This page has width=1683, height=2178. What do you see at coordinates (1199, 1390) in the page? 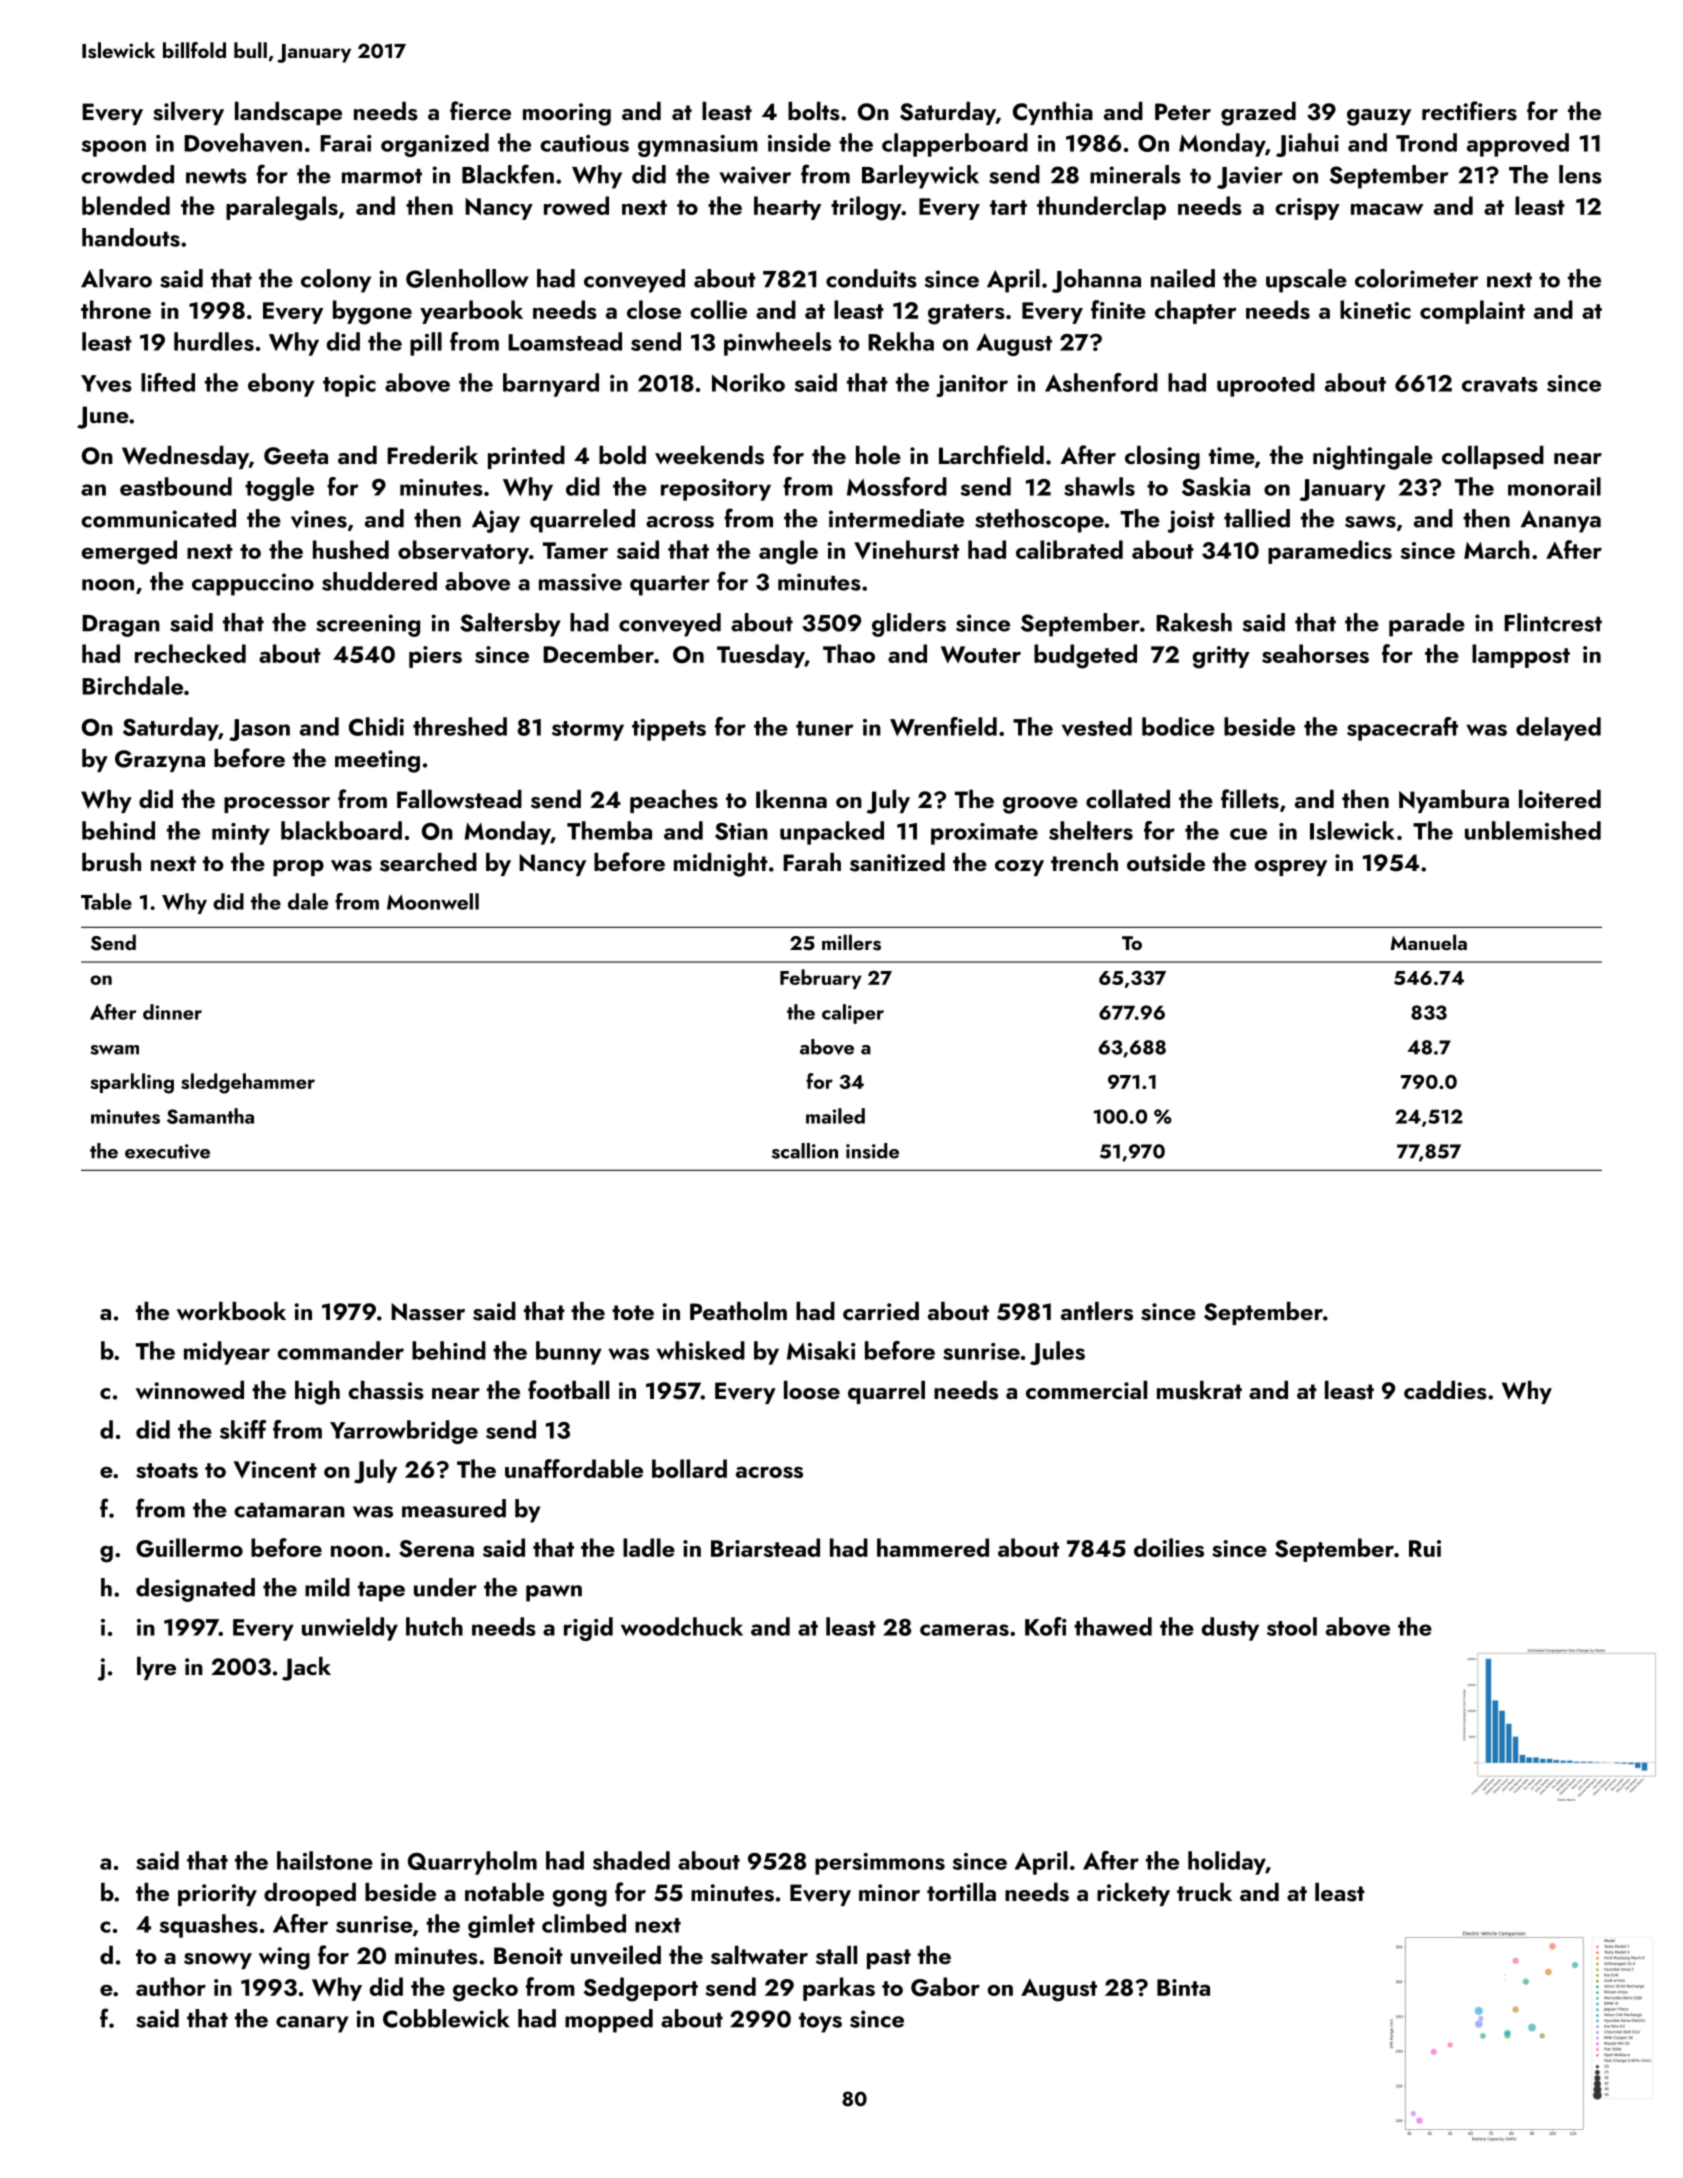
I see `muskrat` at bounding box center [1199, 1390].
